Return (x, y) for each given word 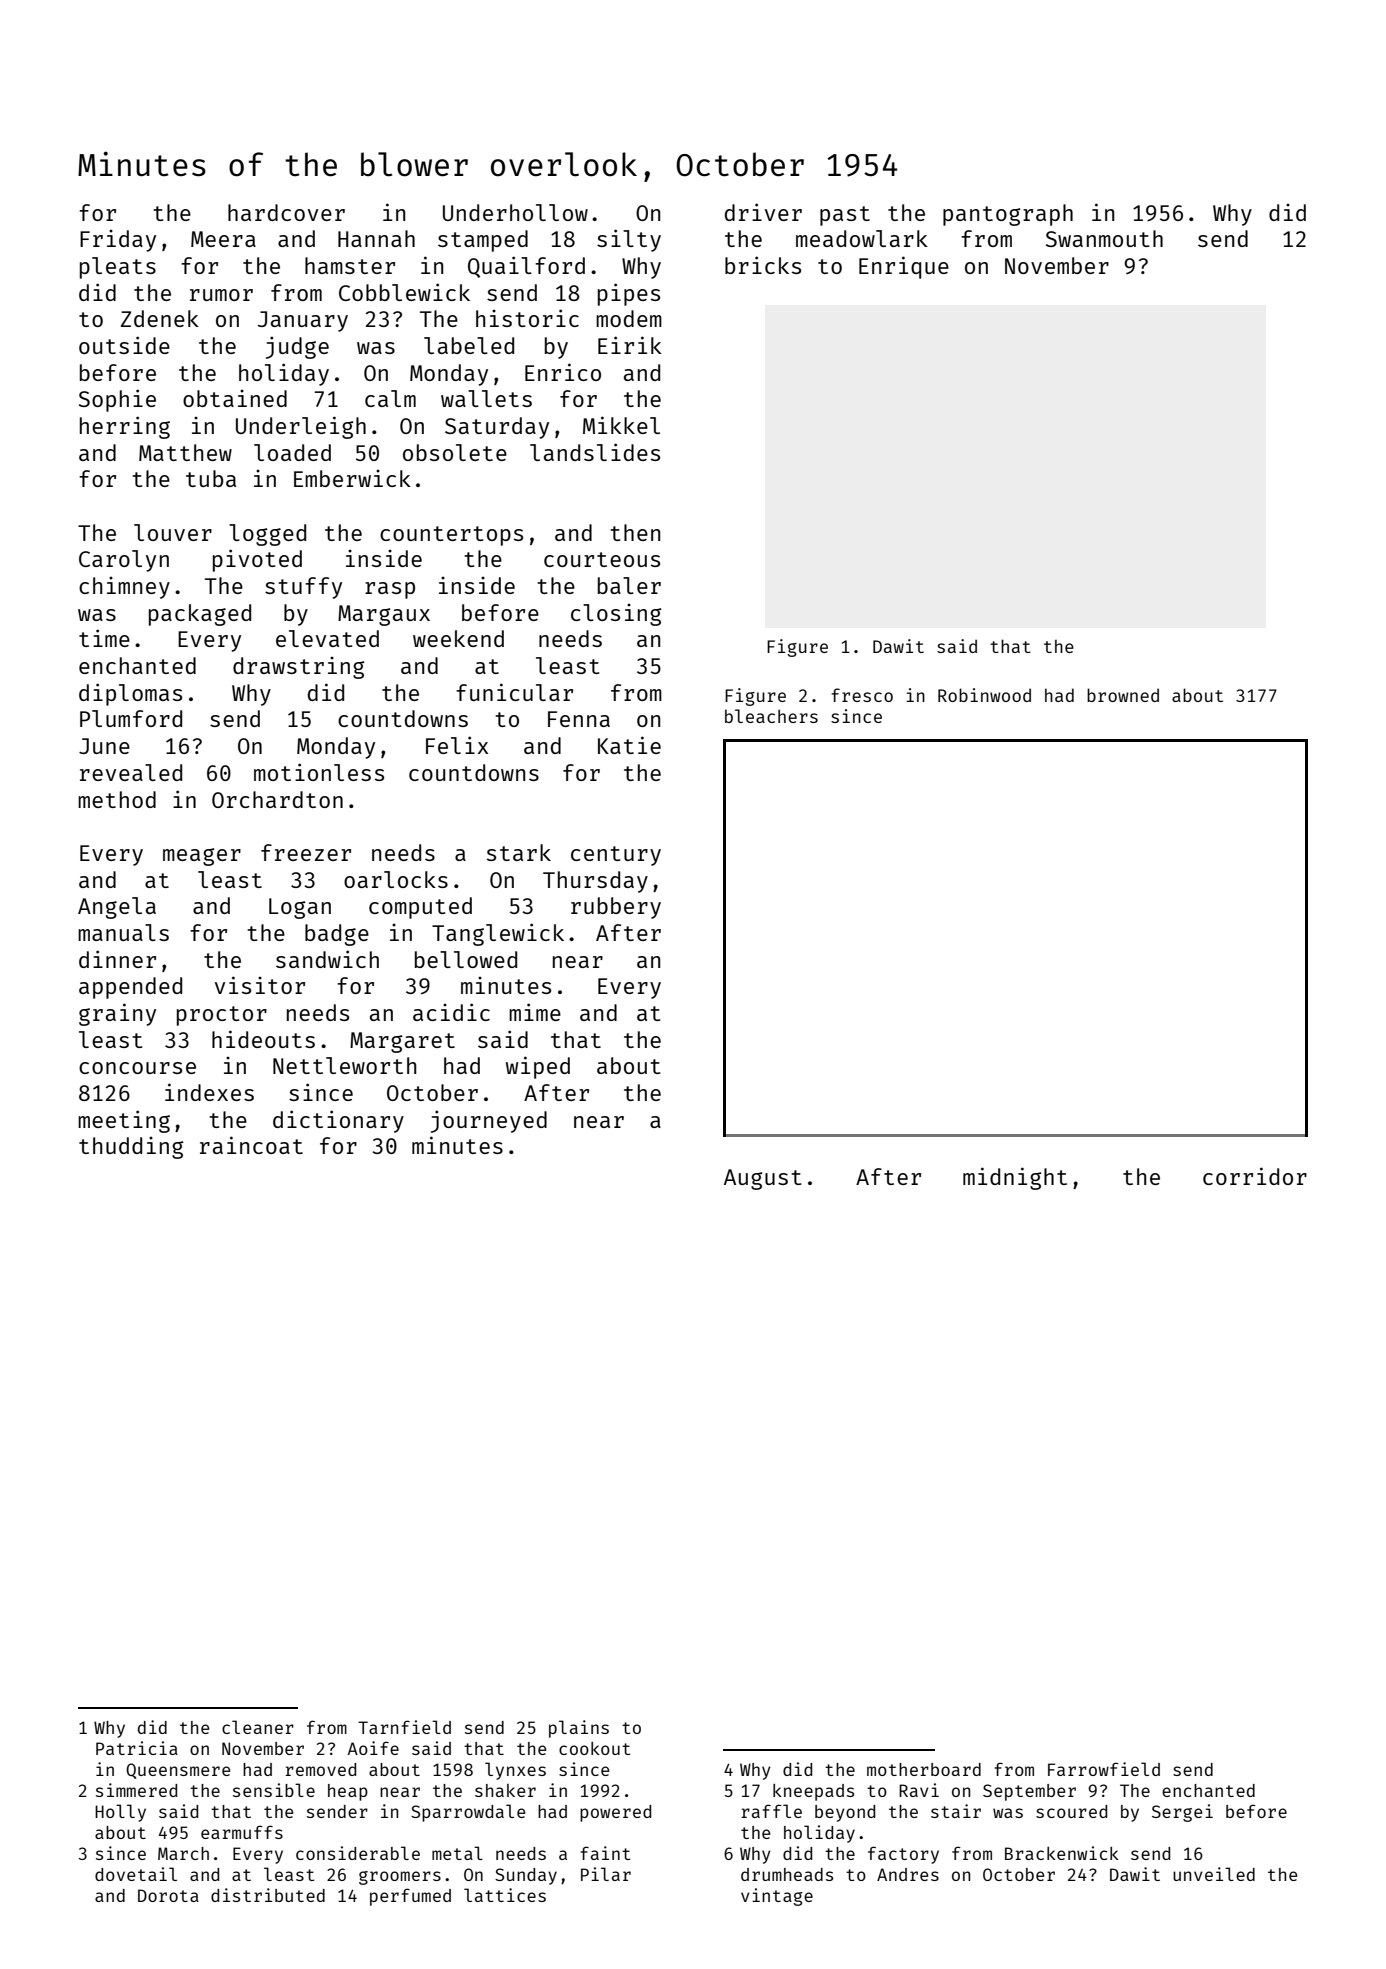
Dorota (168, 1895)
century (616, 856)
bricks (763, 265)
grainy (117, 1014)
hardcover (286, 212)
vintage (777, 1897)
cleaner (258, 1727)
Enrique (904, 267)
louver (173, 532)
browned (1123, 695)
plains (579, 1729)
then (635, 532)
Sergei (1182, 1813)
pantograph (1008, 215)
